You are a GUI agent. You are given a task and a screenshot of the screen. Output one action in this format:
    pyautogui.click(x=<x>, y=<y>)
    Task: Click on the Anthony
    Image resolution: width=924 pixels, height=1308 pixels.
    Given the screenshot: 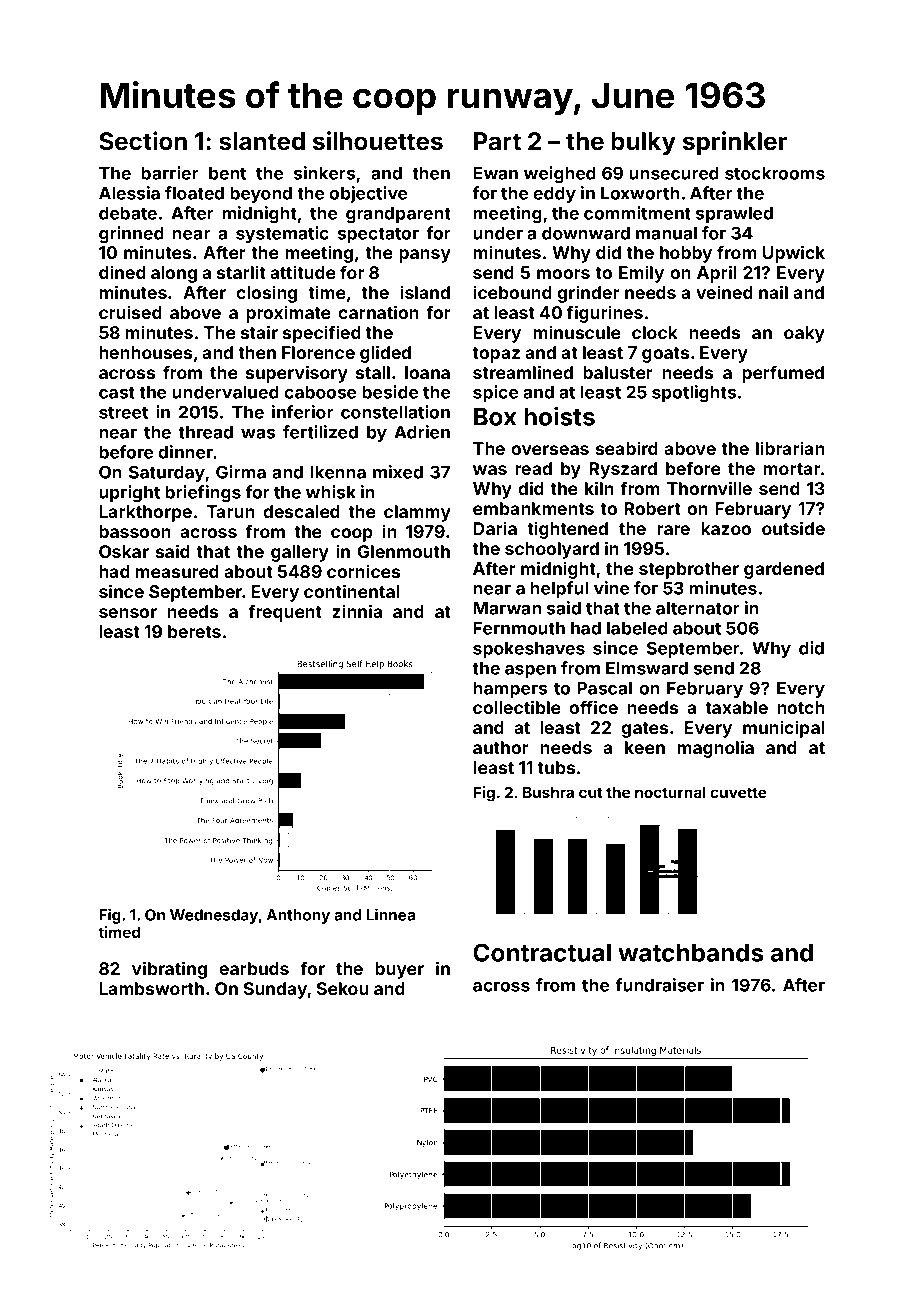 What is the action you would take?
    pyautogui.click(x=298, y=916)
